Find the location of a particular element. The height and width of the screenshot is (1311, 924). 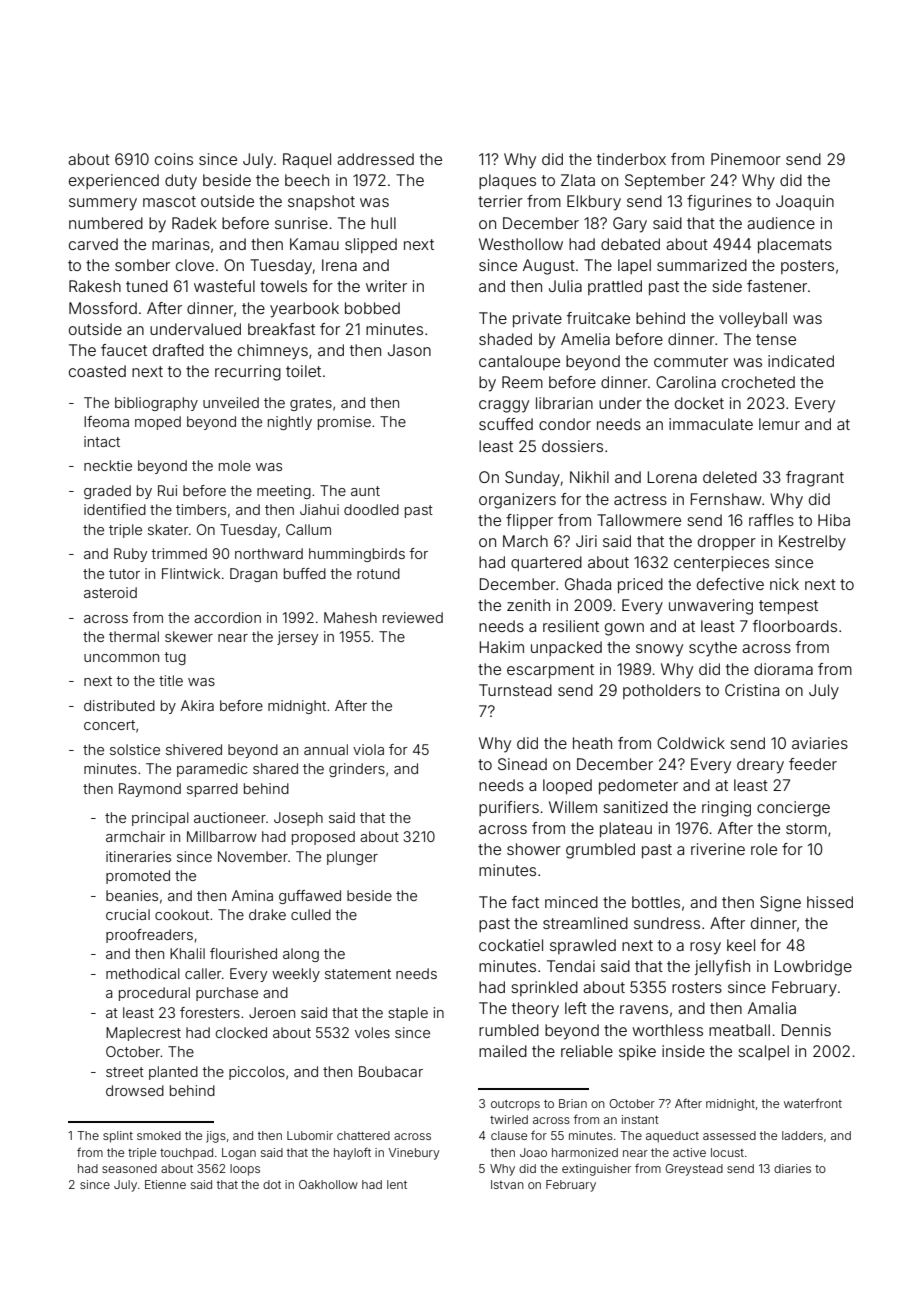

indicated is located at coordinates (801, 361).
